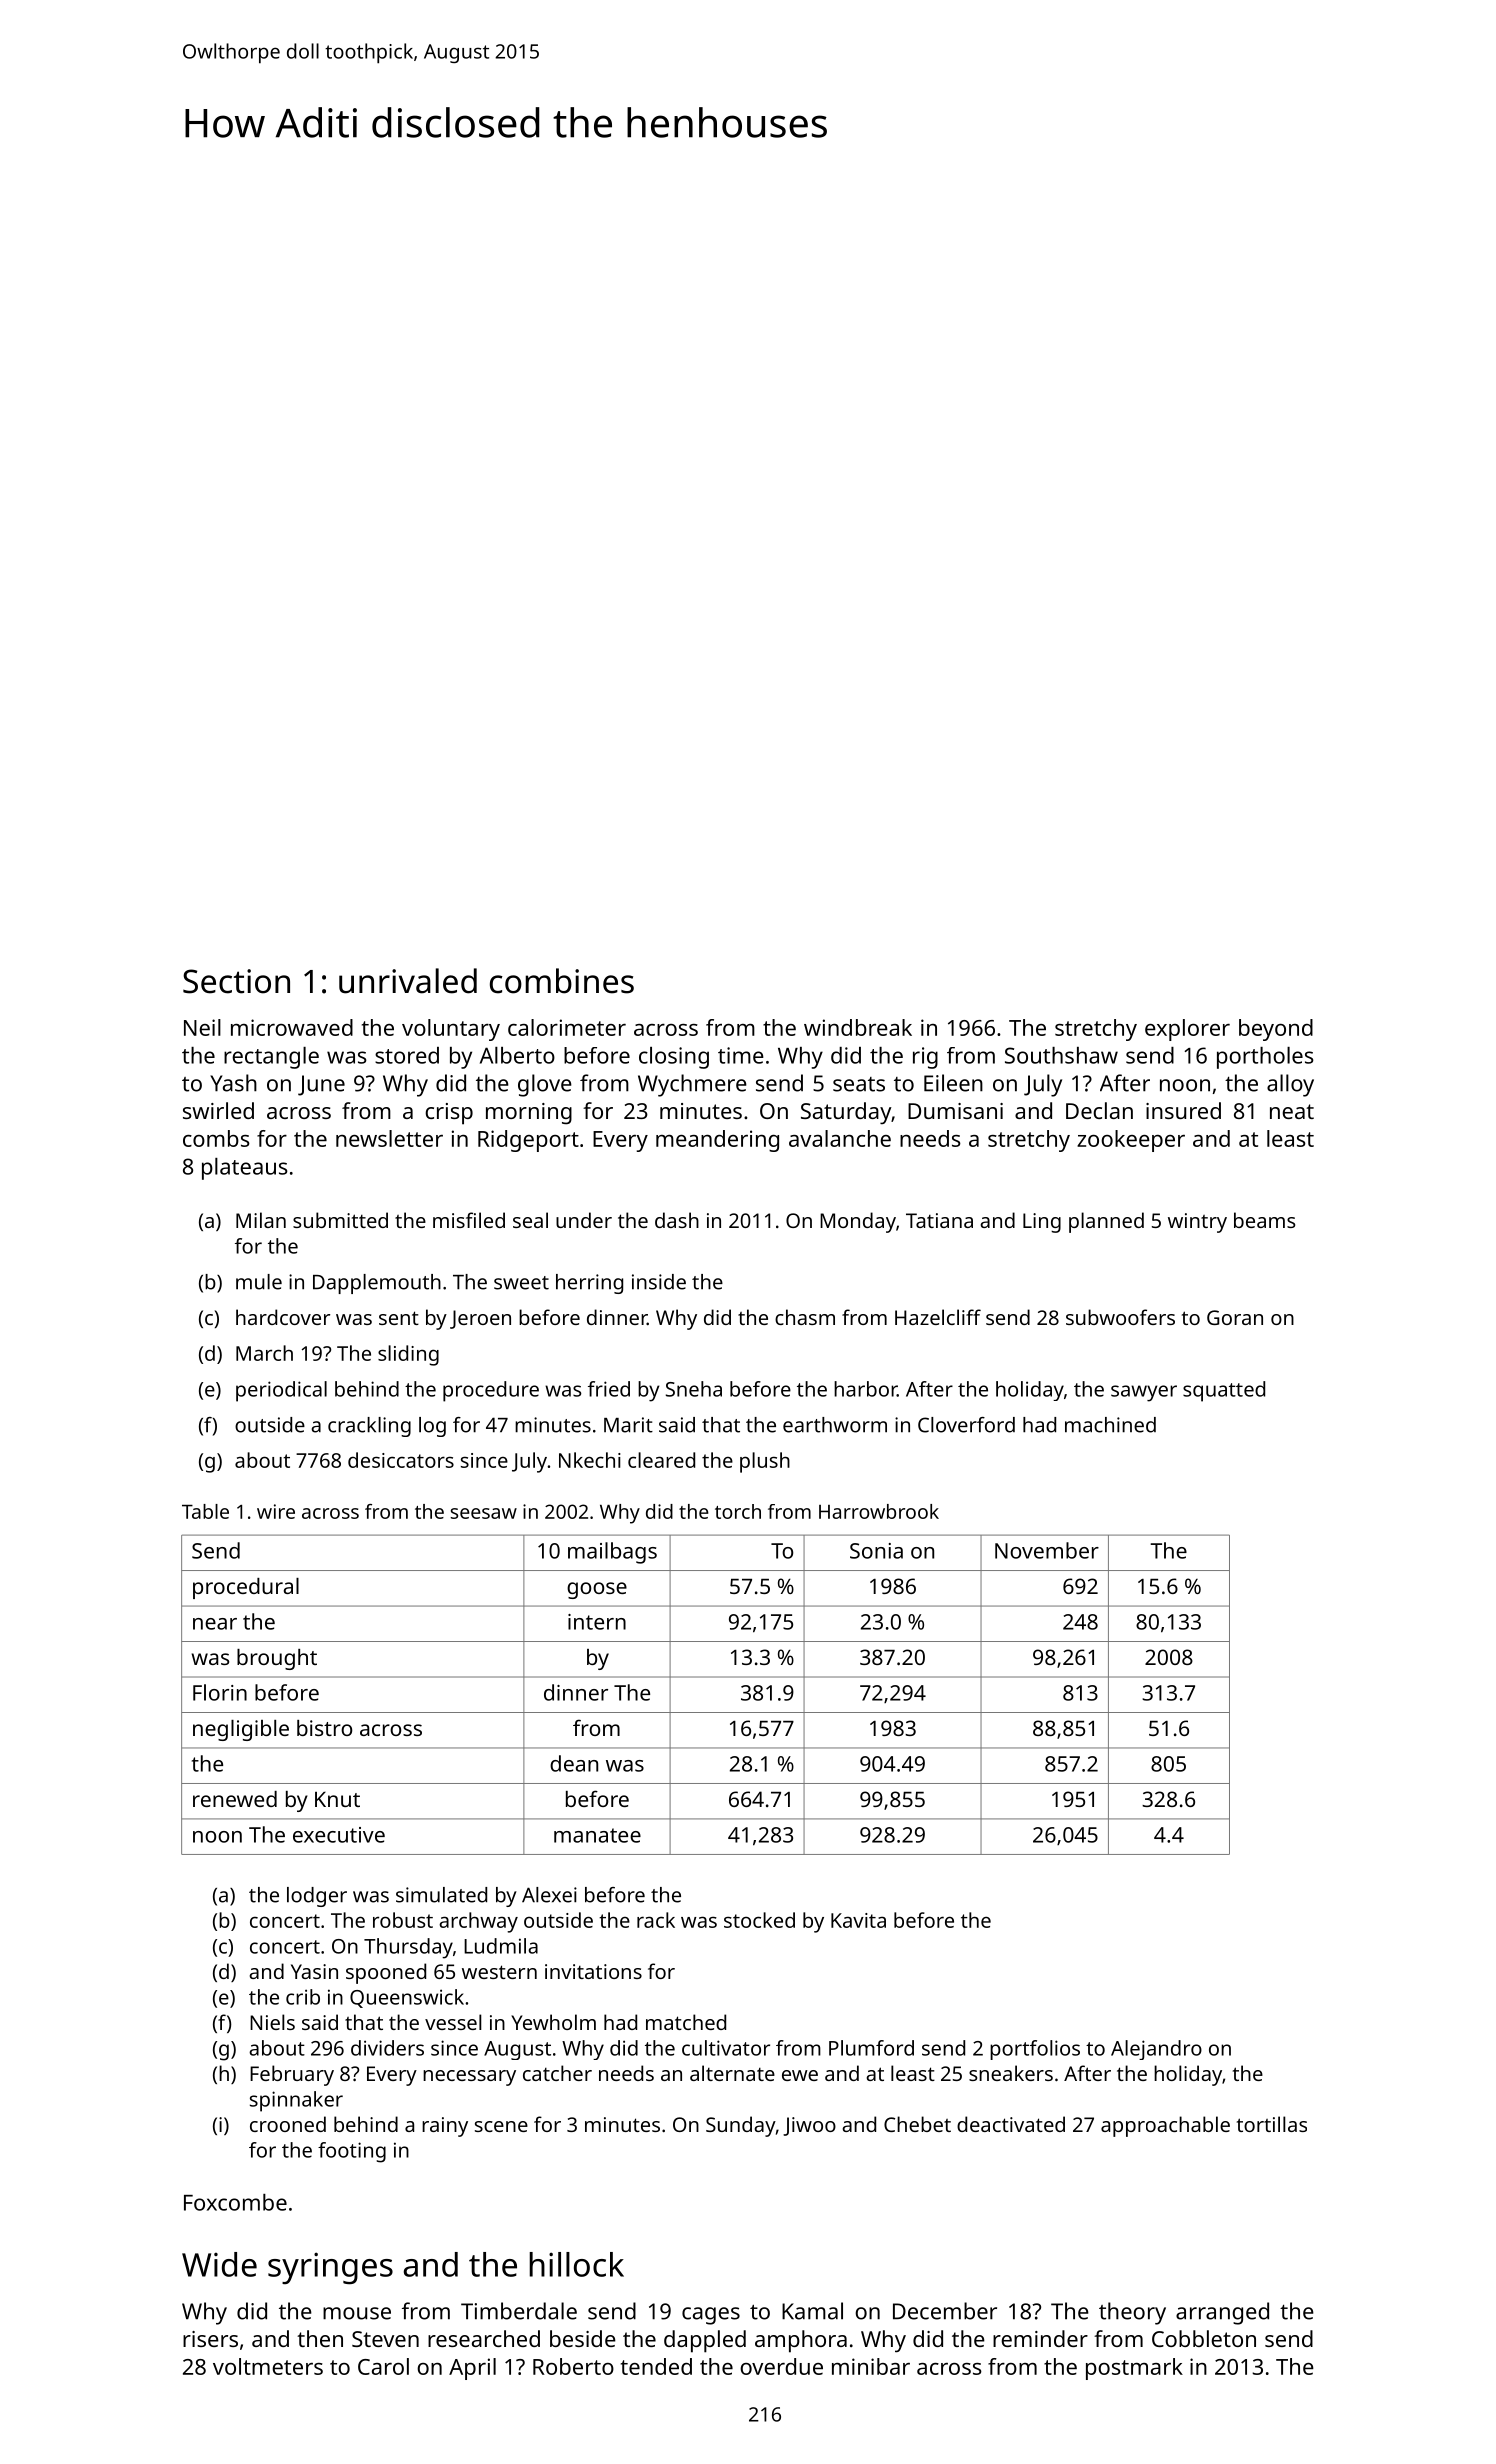 This page has height=2464, width=1496. What do you see at coordinates (210, 2339) in the page?
I see `risers` at bounding box center [210, 2339].
